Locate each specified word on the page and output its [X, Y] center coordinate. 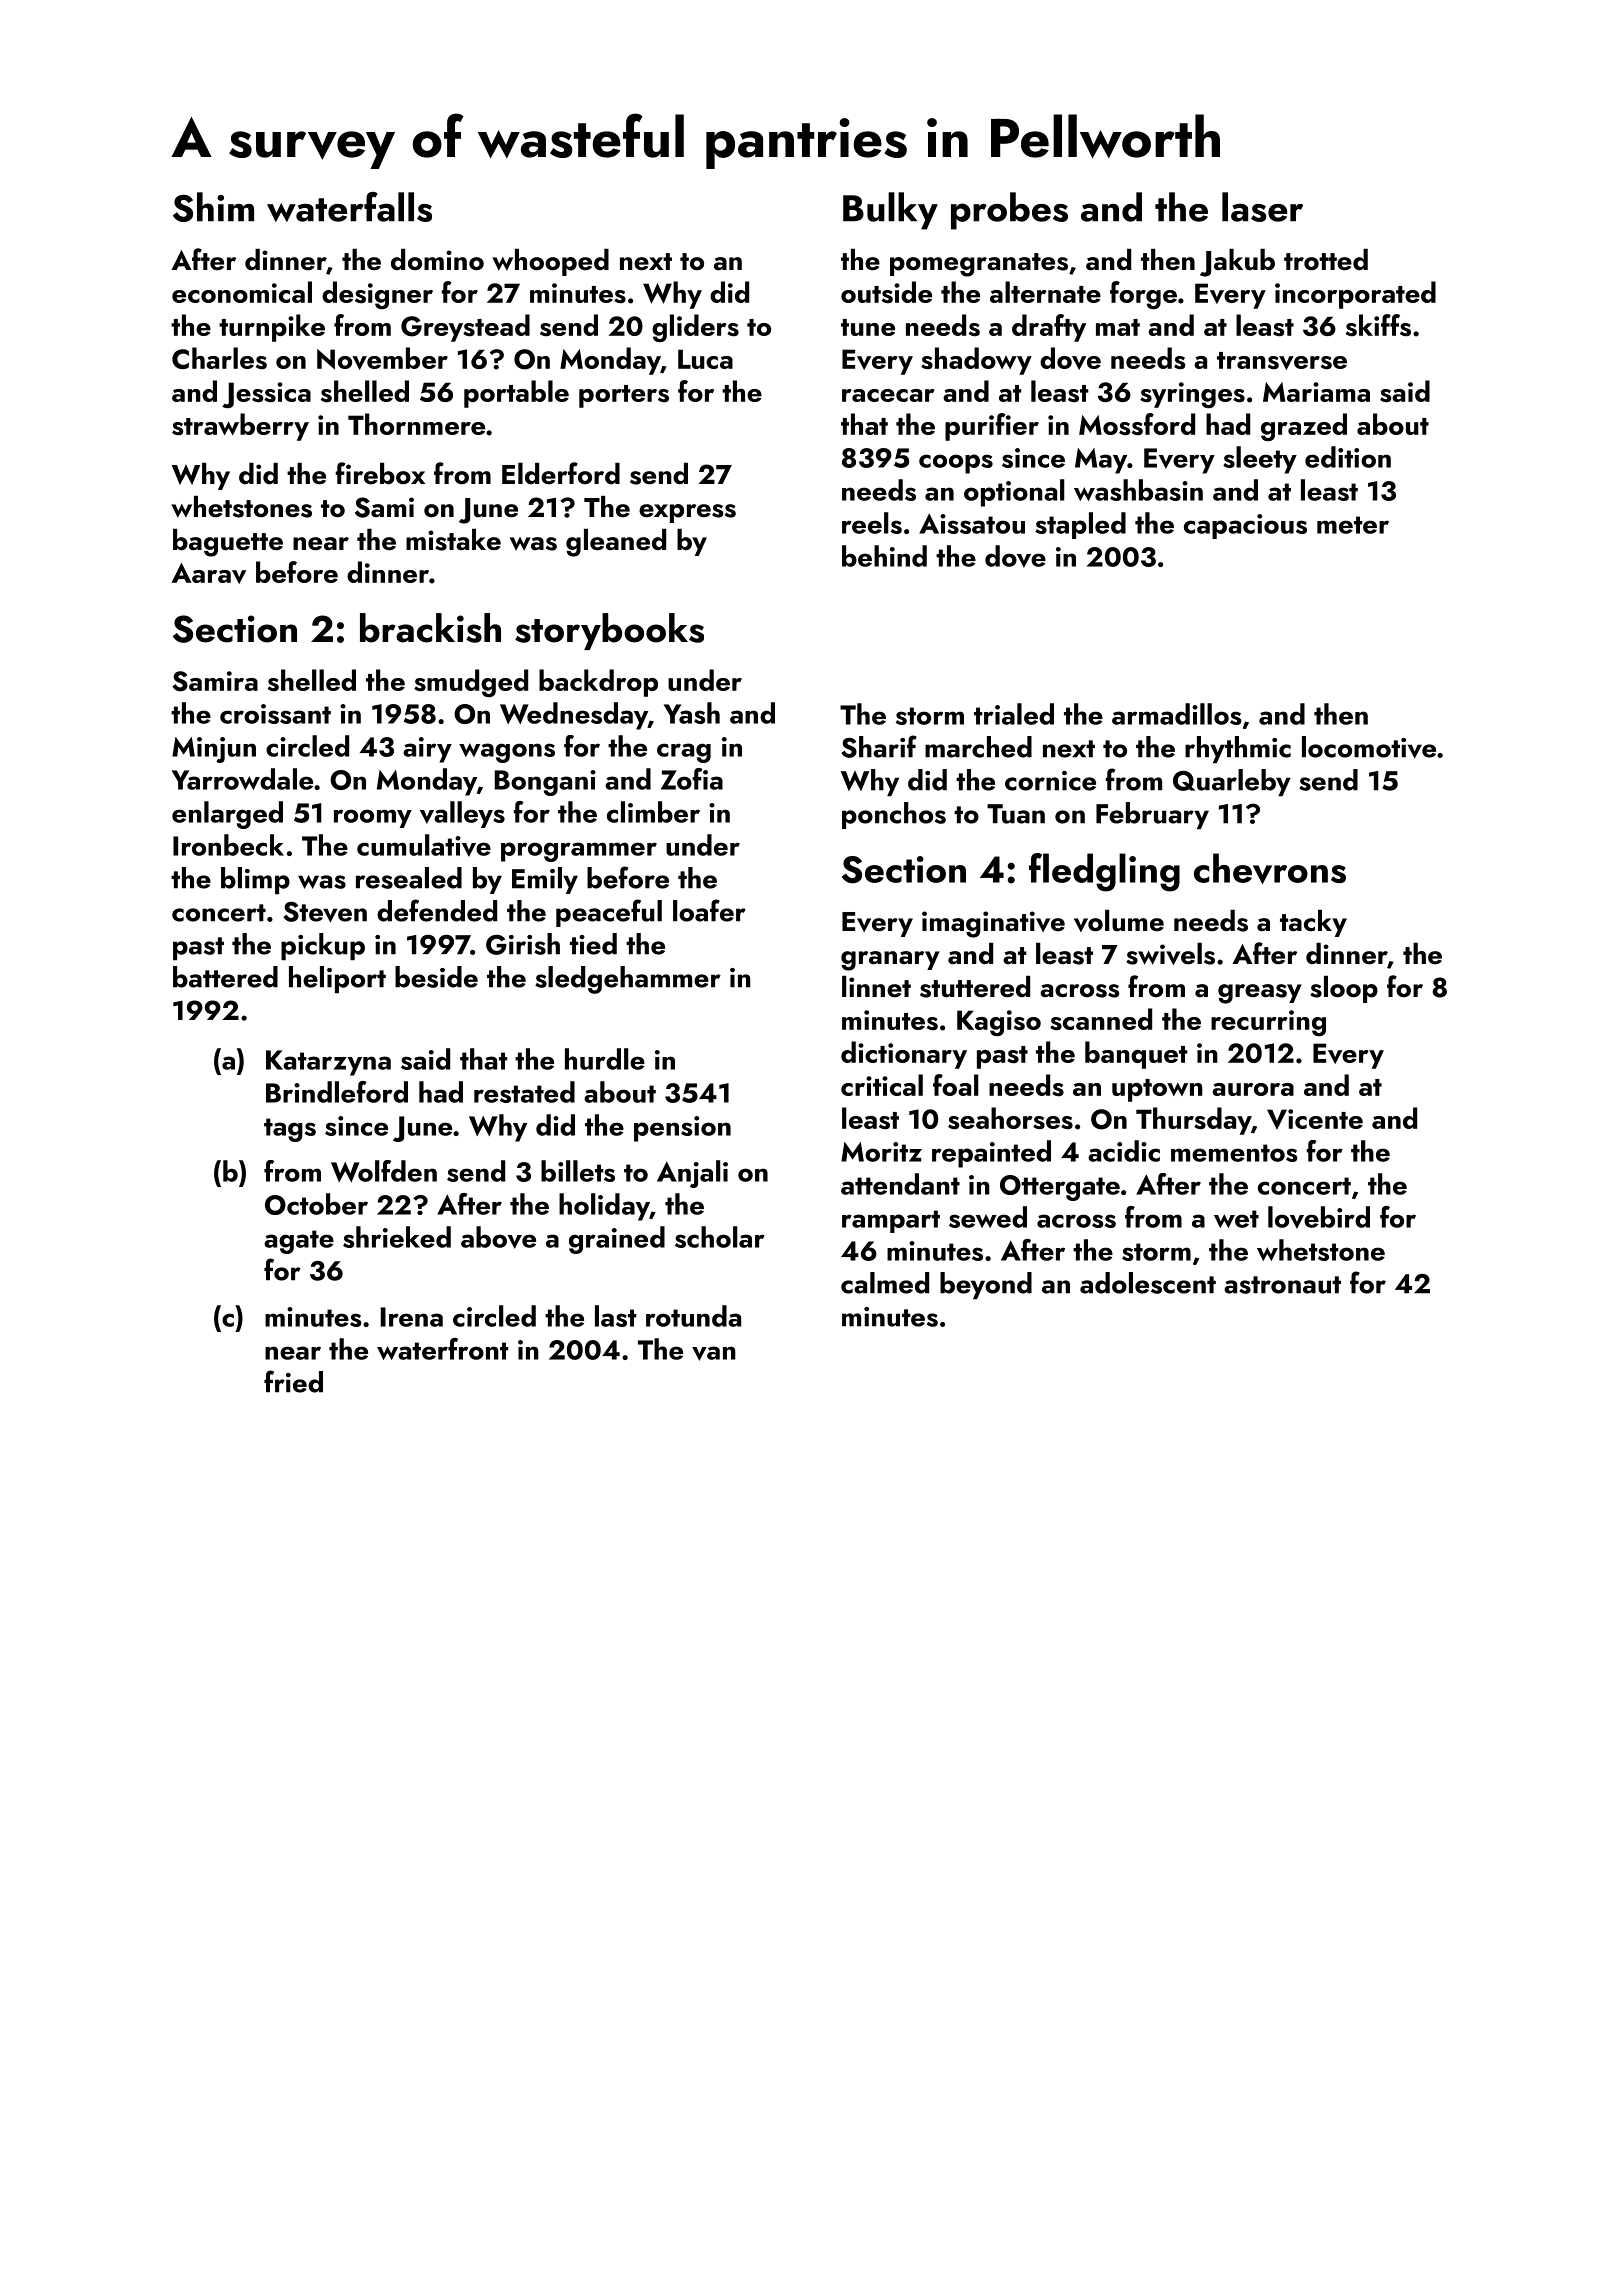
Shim [213, 207]
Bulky [890, 211]
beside [436, 977]
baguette [228, 543]
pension [682, 1129]
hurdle [605, 1059]
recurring [1268, 1023]
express [687, 513]
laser [1262, 207]
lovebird [1319, 1217]
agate [299, 1242]
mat [1118, 327]
